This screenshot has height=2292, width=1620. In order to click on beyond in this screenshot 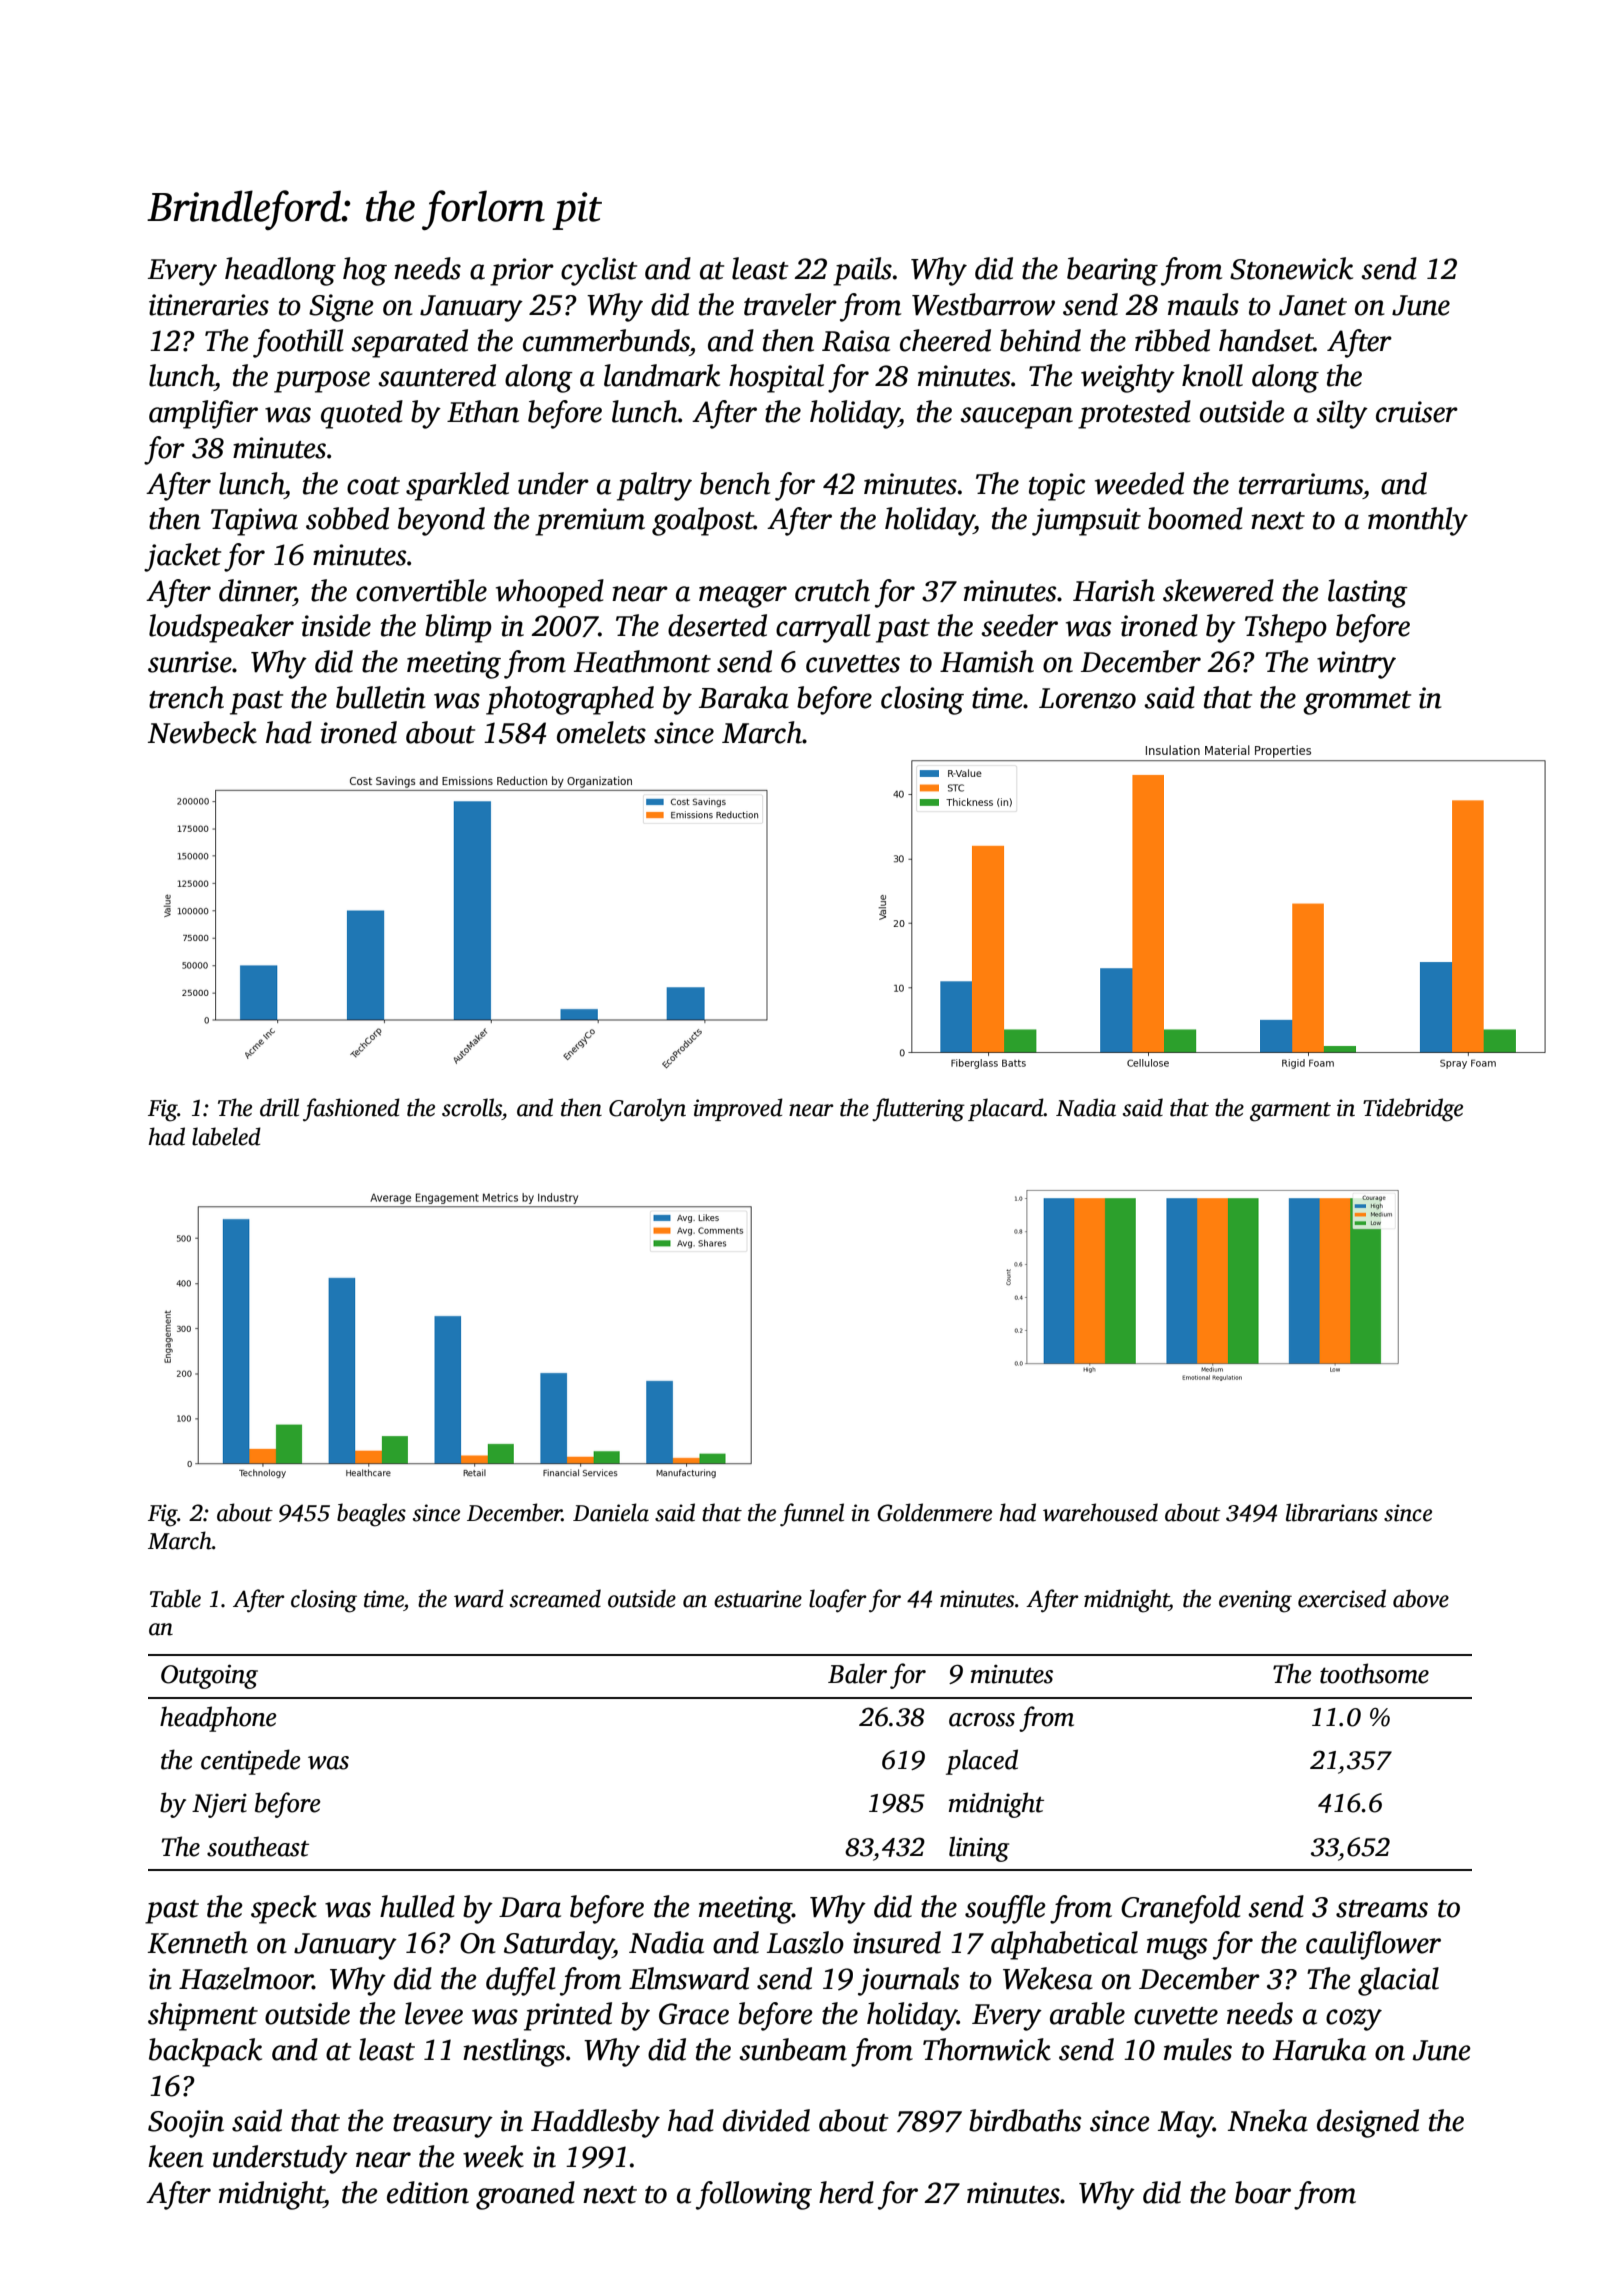, I will do `click(441, 521)`.
